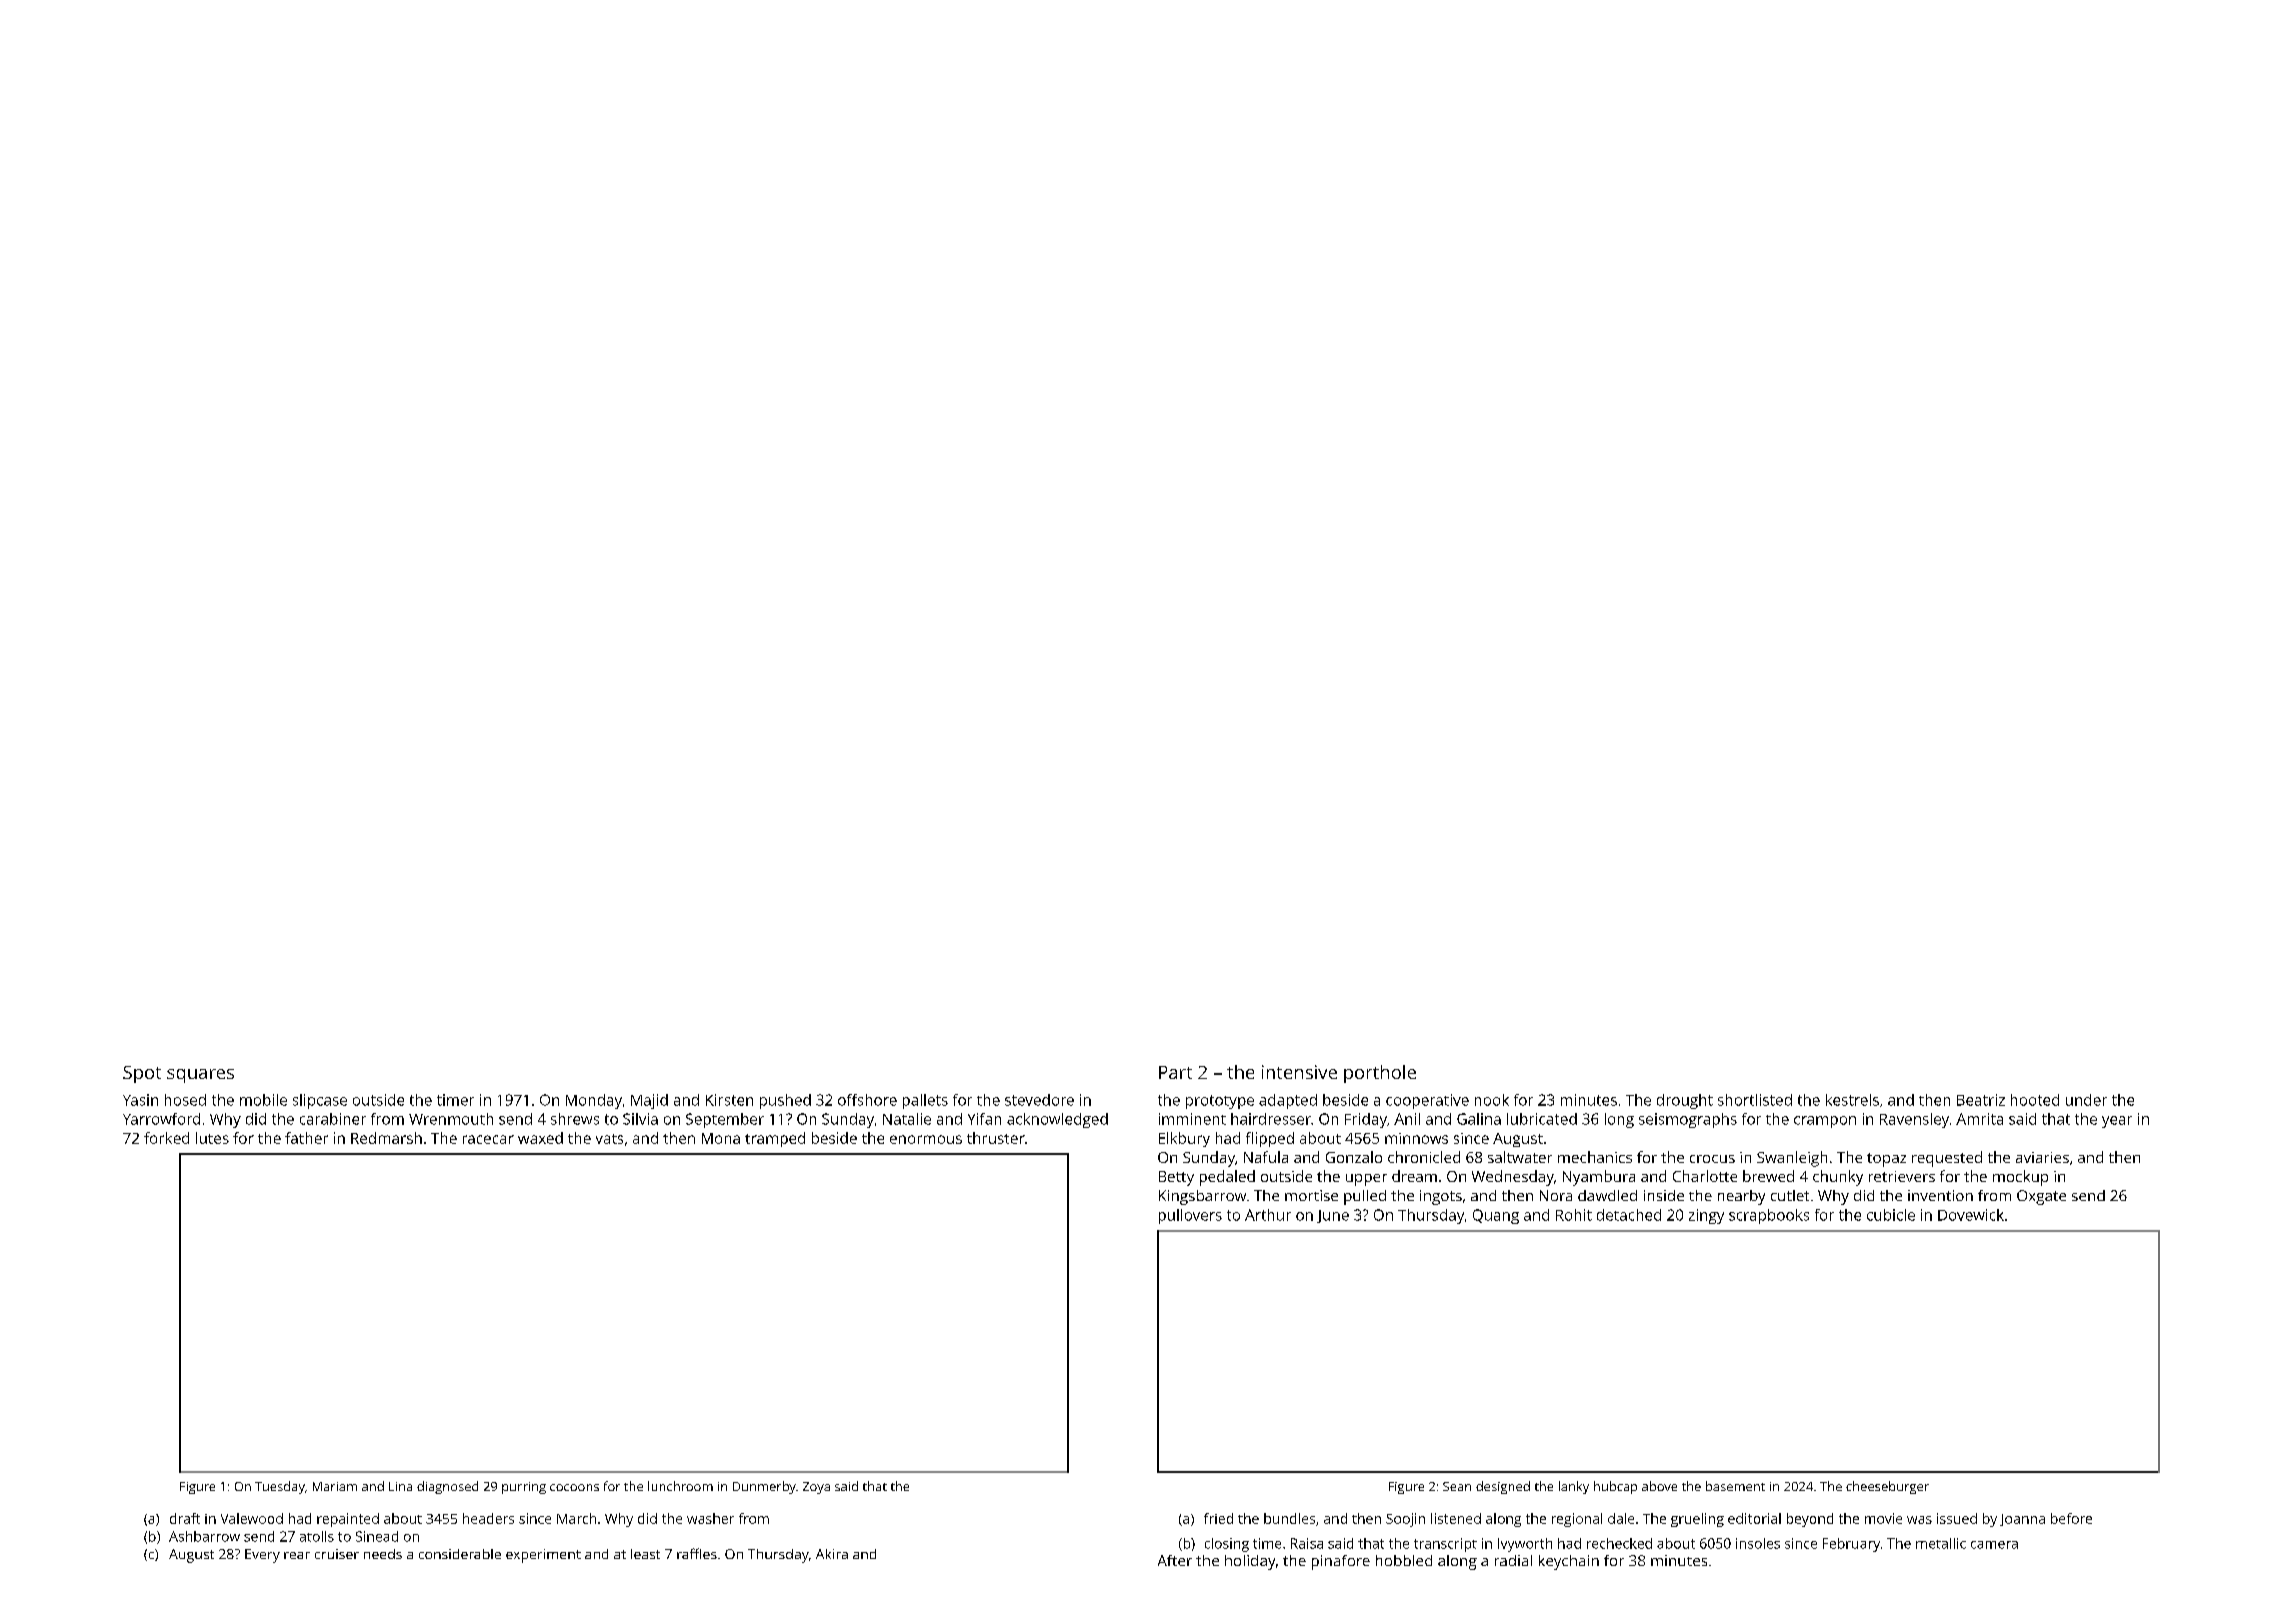 The height and width of the image is (1614, 2282). I want to click on flipped, so click(1270, 1139).
